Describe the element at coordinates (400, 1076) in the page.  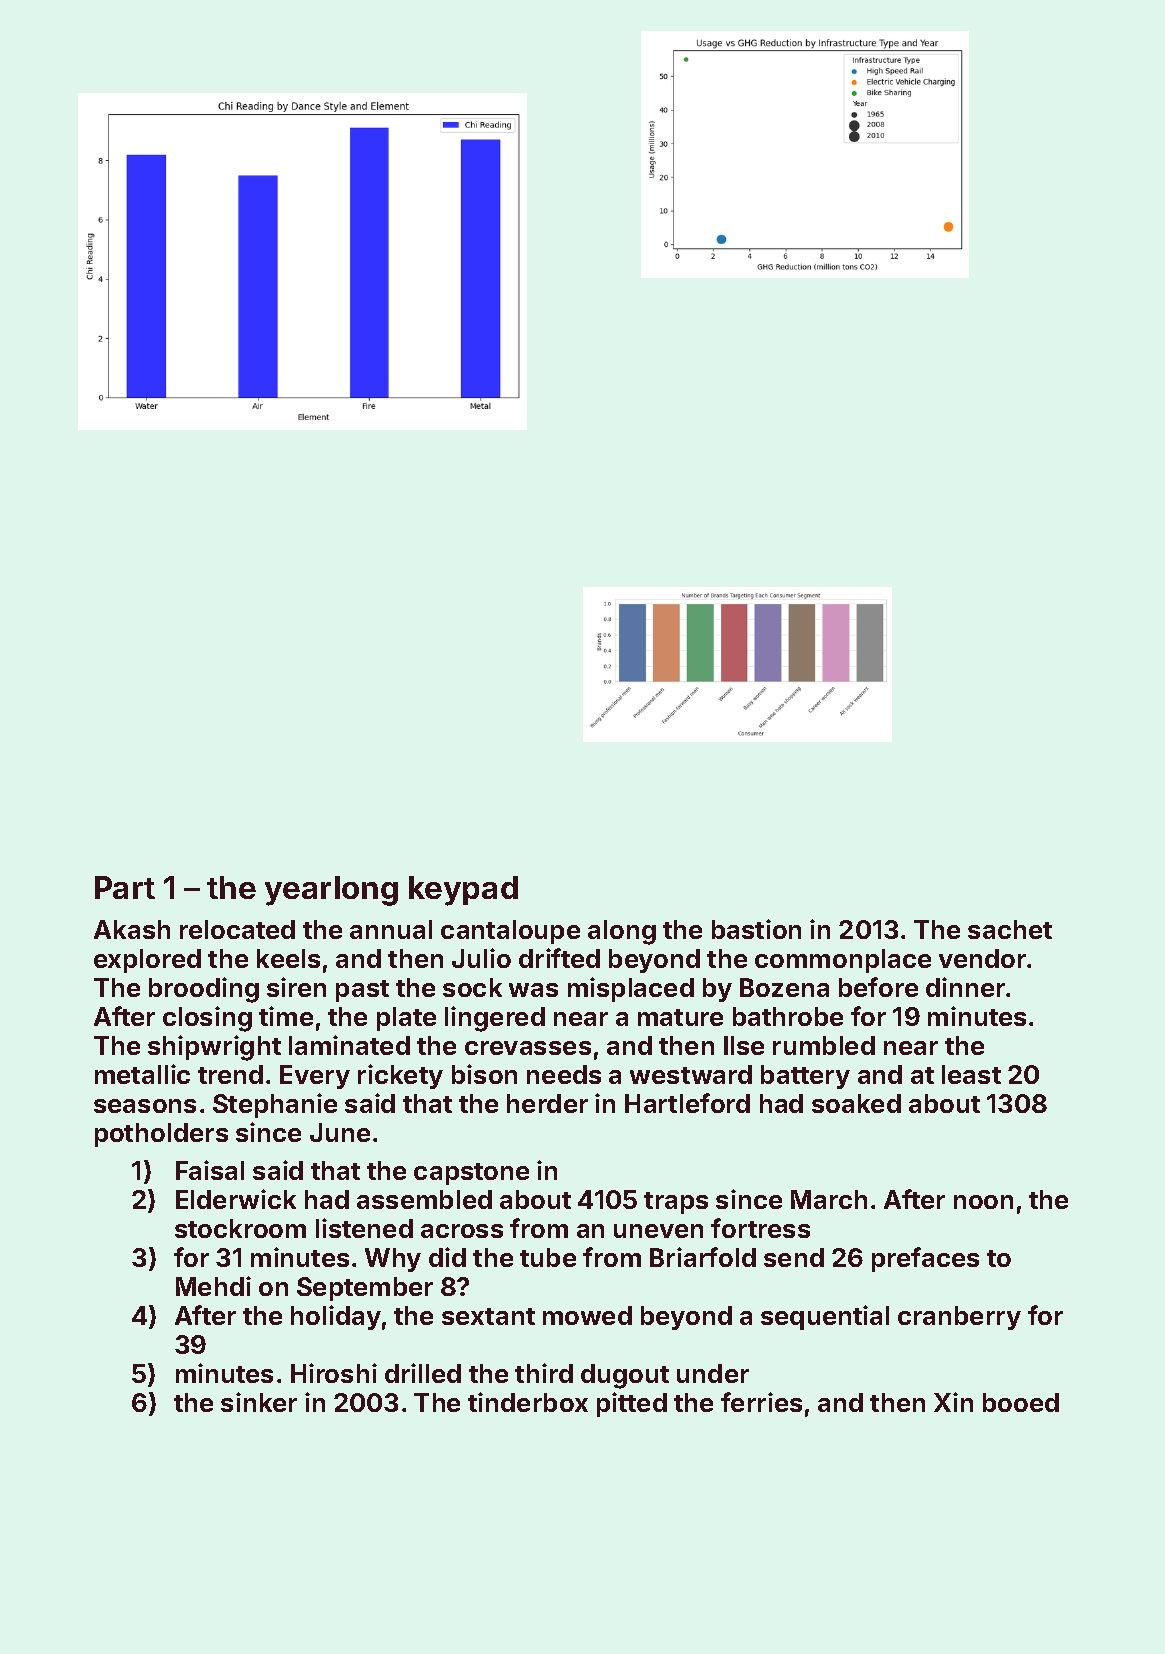
I see `rickety` at that location.
